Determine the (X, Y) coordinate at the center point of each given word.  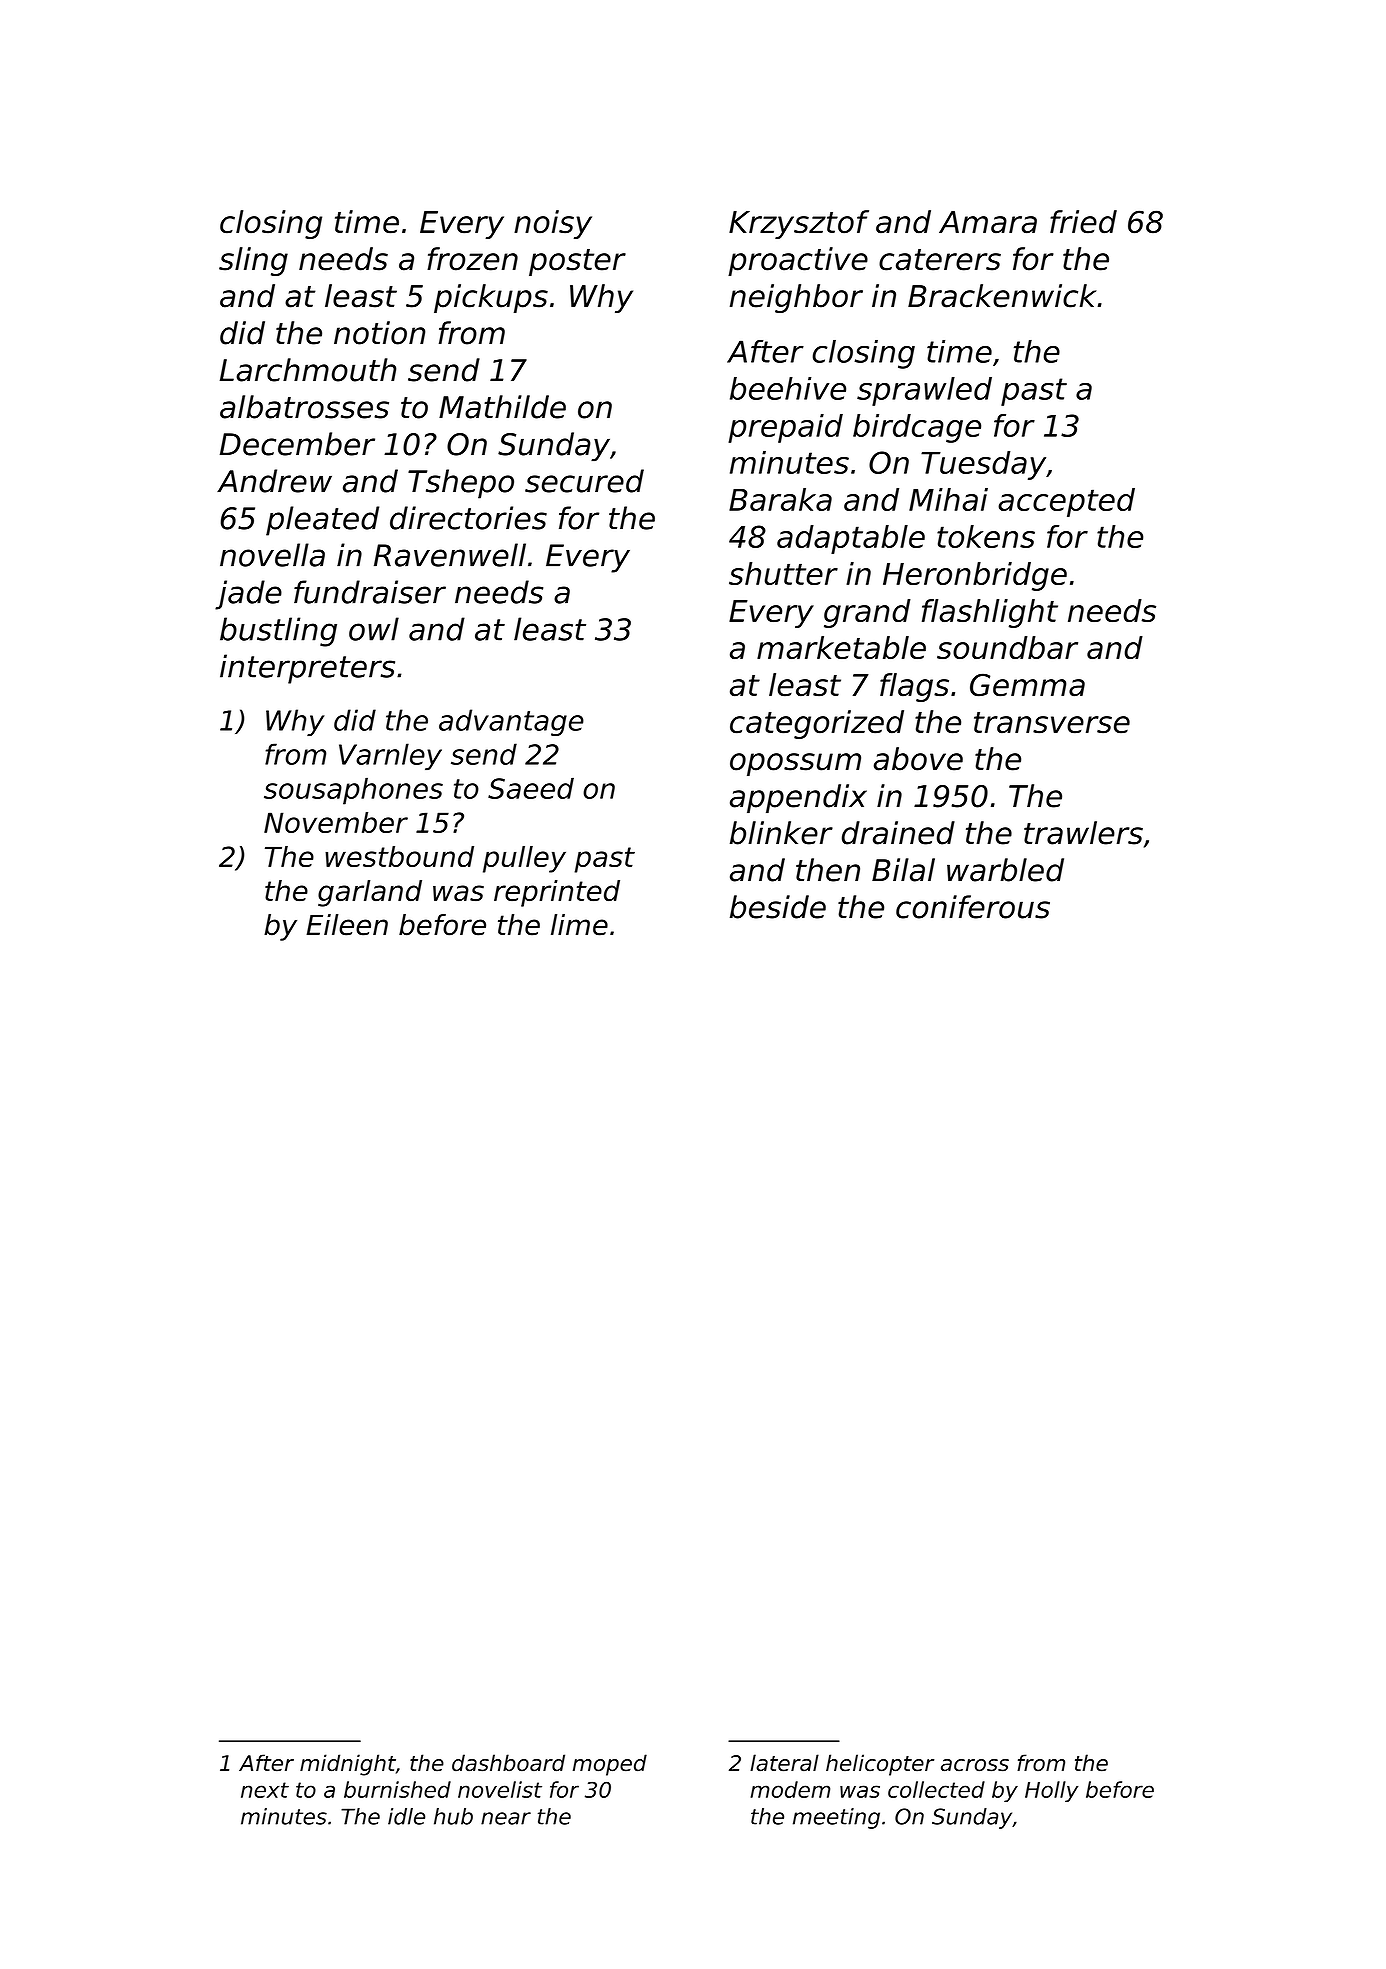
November (336, 822)
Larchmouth (308, 370)
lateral (784, 1763)
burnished (397, 1789)
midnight (348, 1765)
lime (579, 925)
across (975, 1765)
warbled (1005, 870)
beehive (788, 388)
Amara (988, 222)
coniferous (973, 907)
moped (610, 1765)
